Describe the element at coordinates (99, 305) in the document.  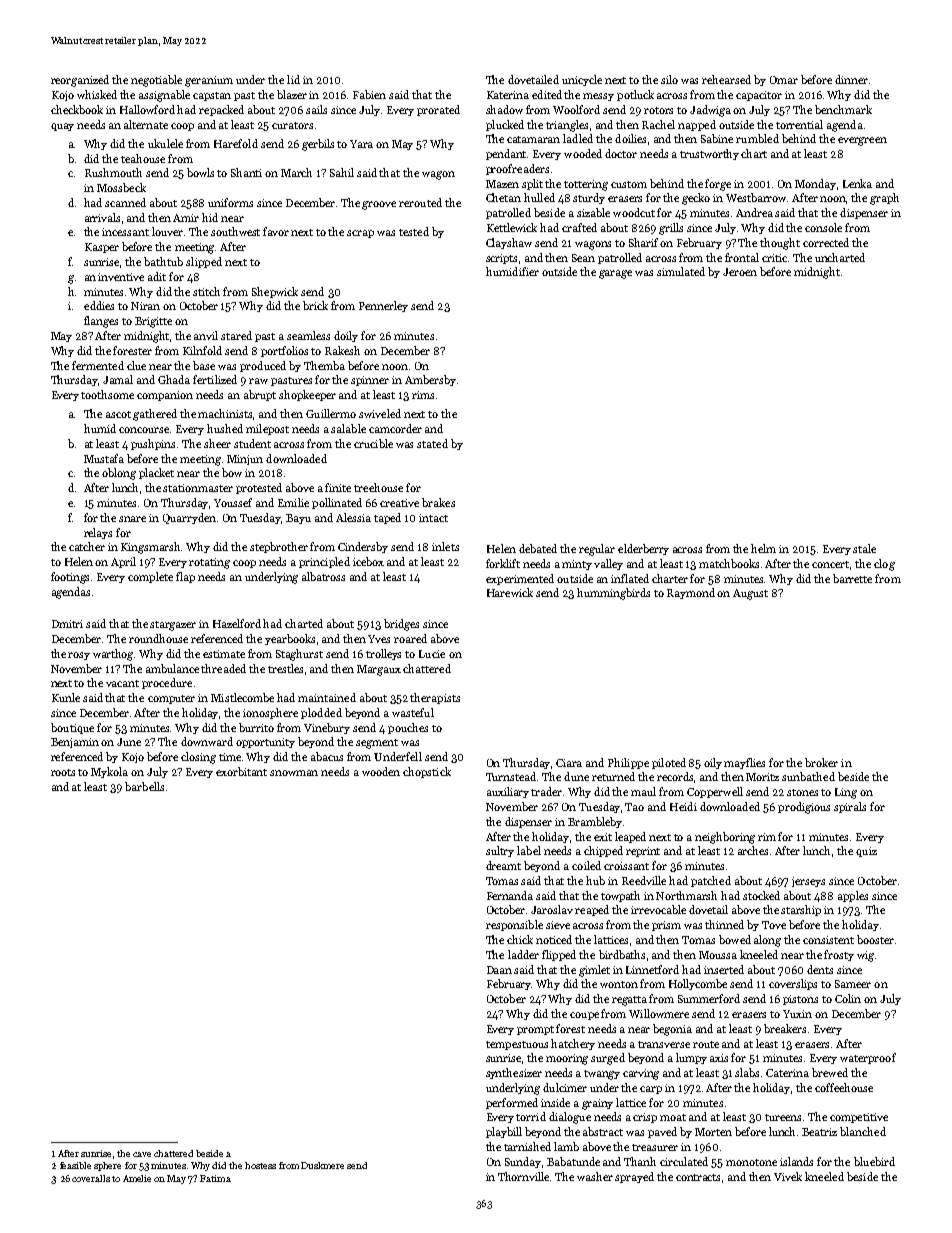
I see `eddies` at that location.
